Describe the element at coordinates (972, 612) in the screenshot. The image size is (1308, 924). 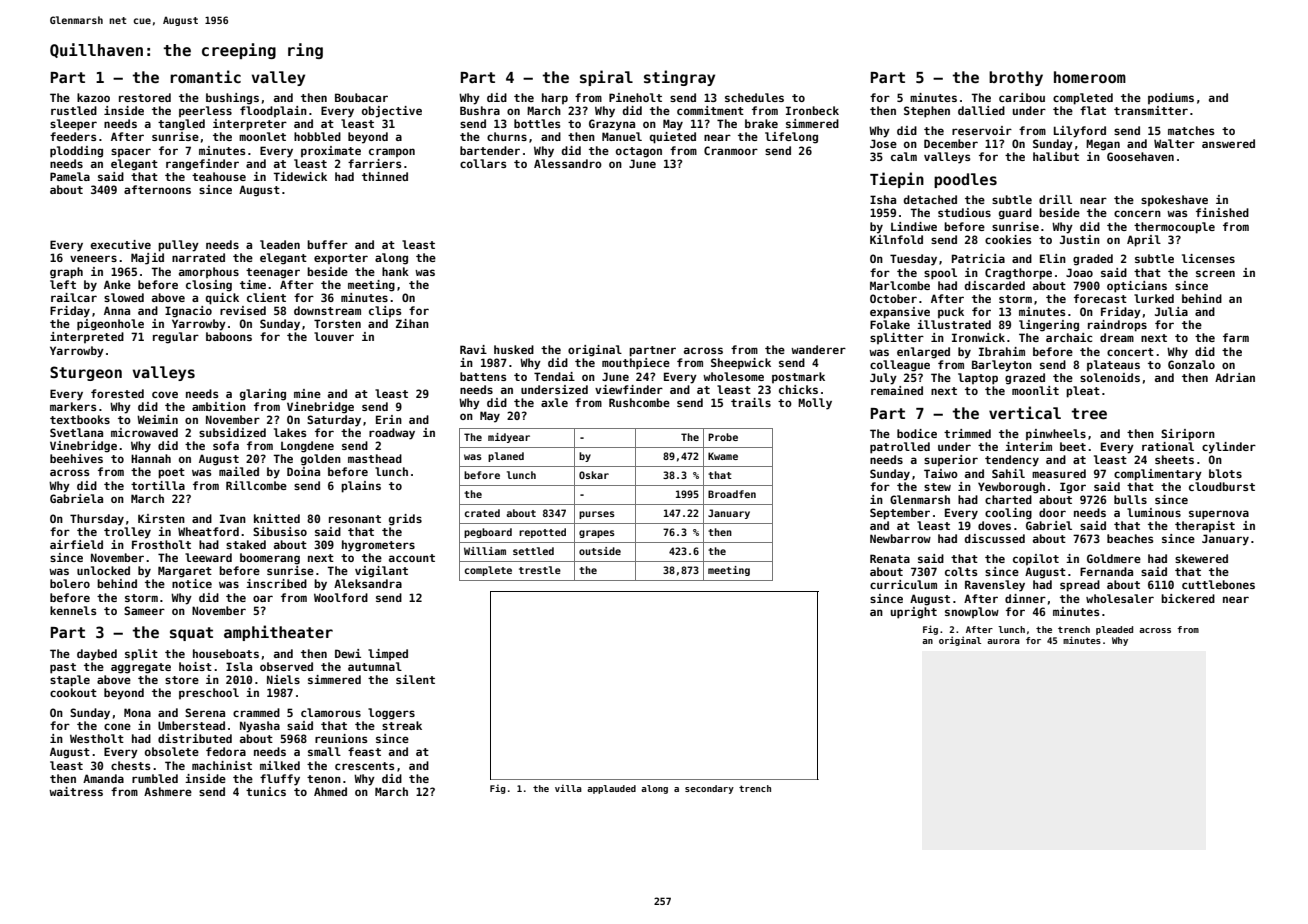
I see `snowplow` at that location.
